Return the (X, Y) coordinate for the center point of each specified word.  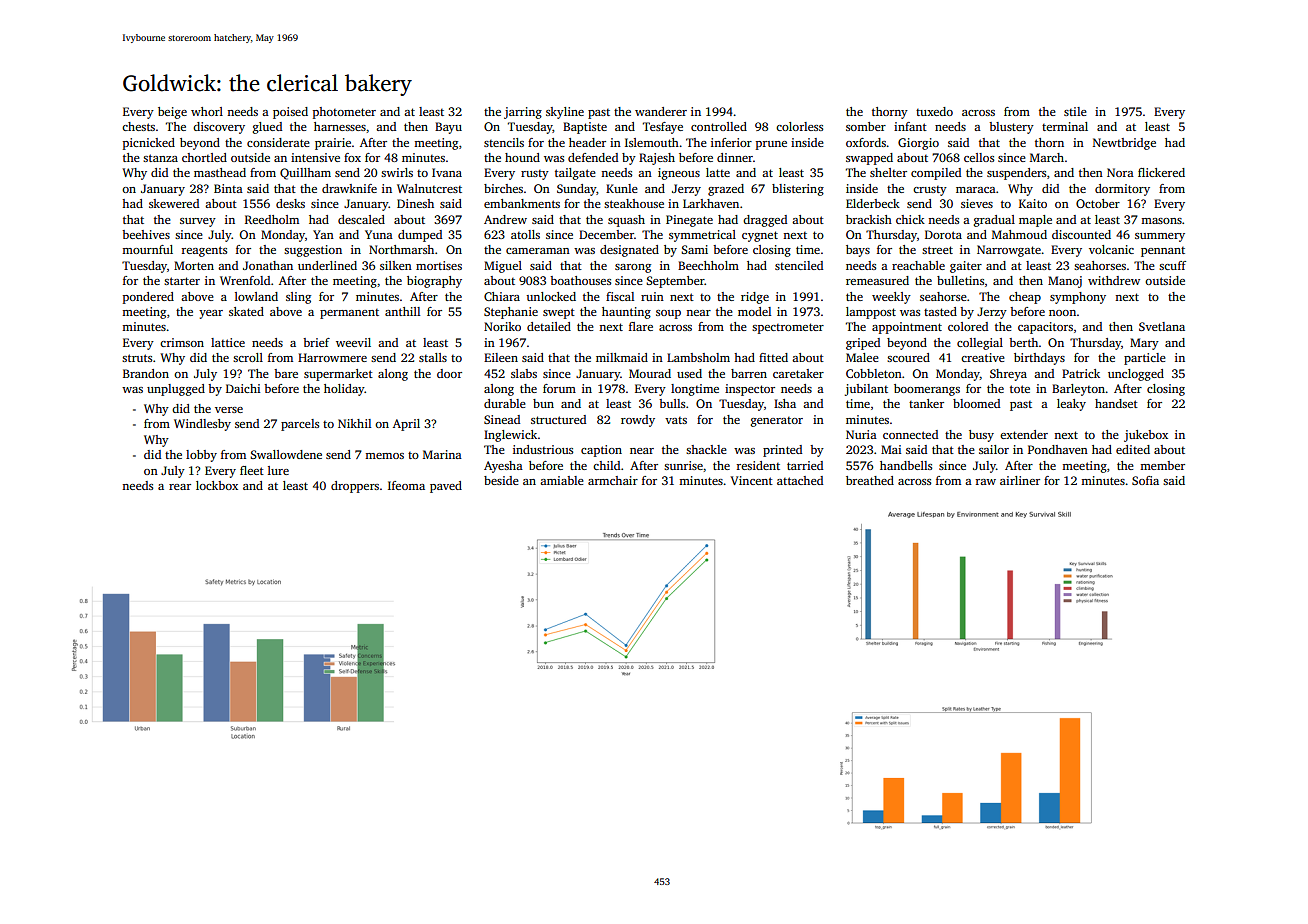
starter (182, 281)
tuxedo (934, 111)
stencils (504, 142)
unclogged (1136, 375)
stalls (433, 357)
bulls (672, 403)
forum (559, 388)
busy (981, 436)
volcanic (1111, 249)
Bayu (448, 128)
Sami (694, 249)
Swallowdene (286, 454)
